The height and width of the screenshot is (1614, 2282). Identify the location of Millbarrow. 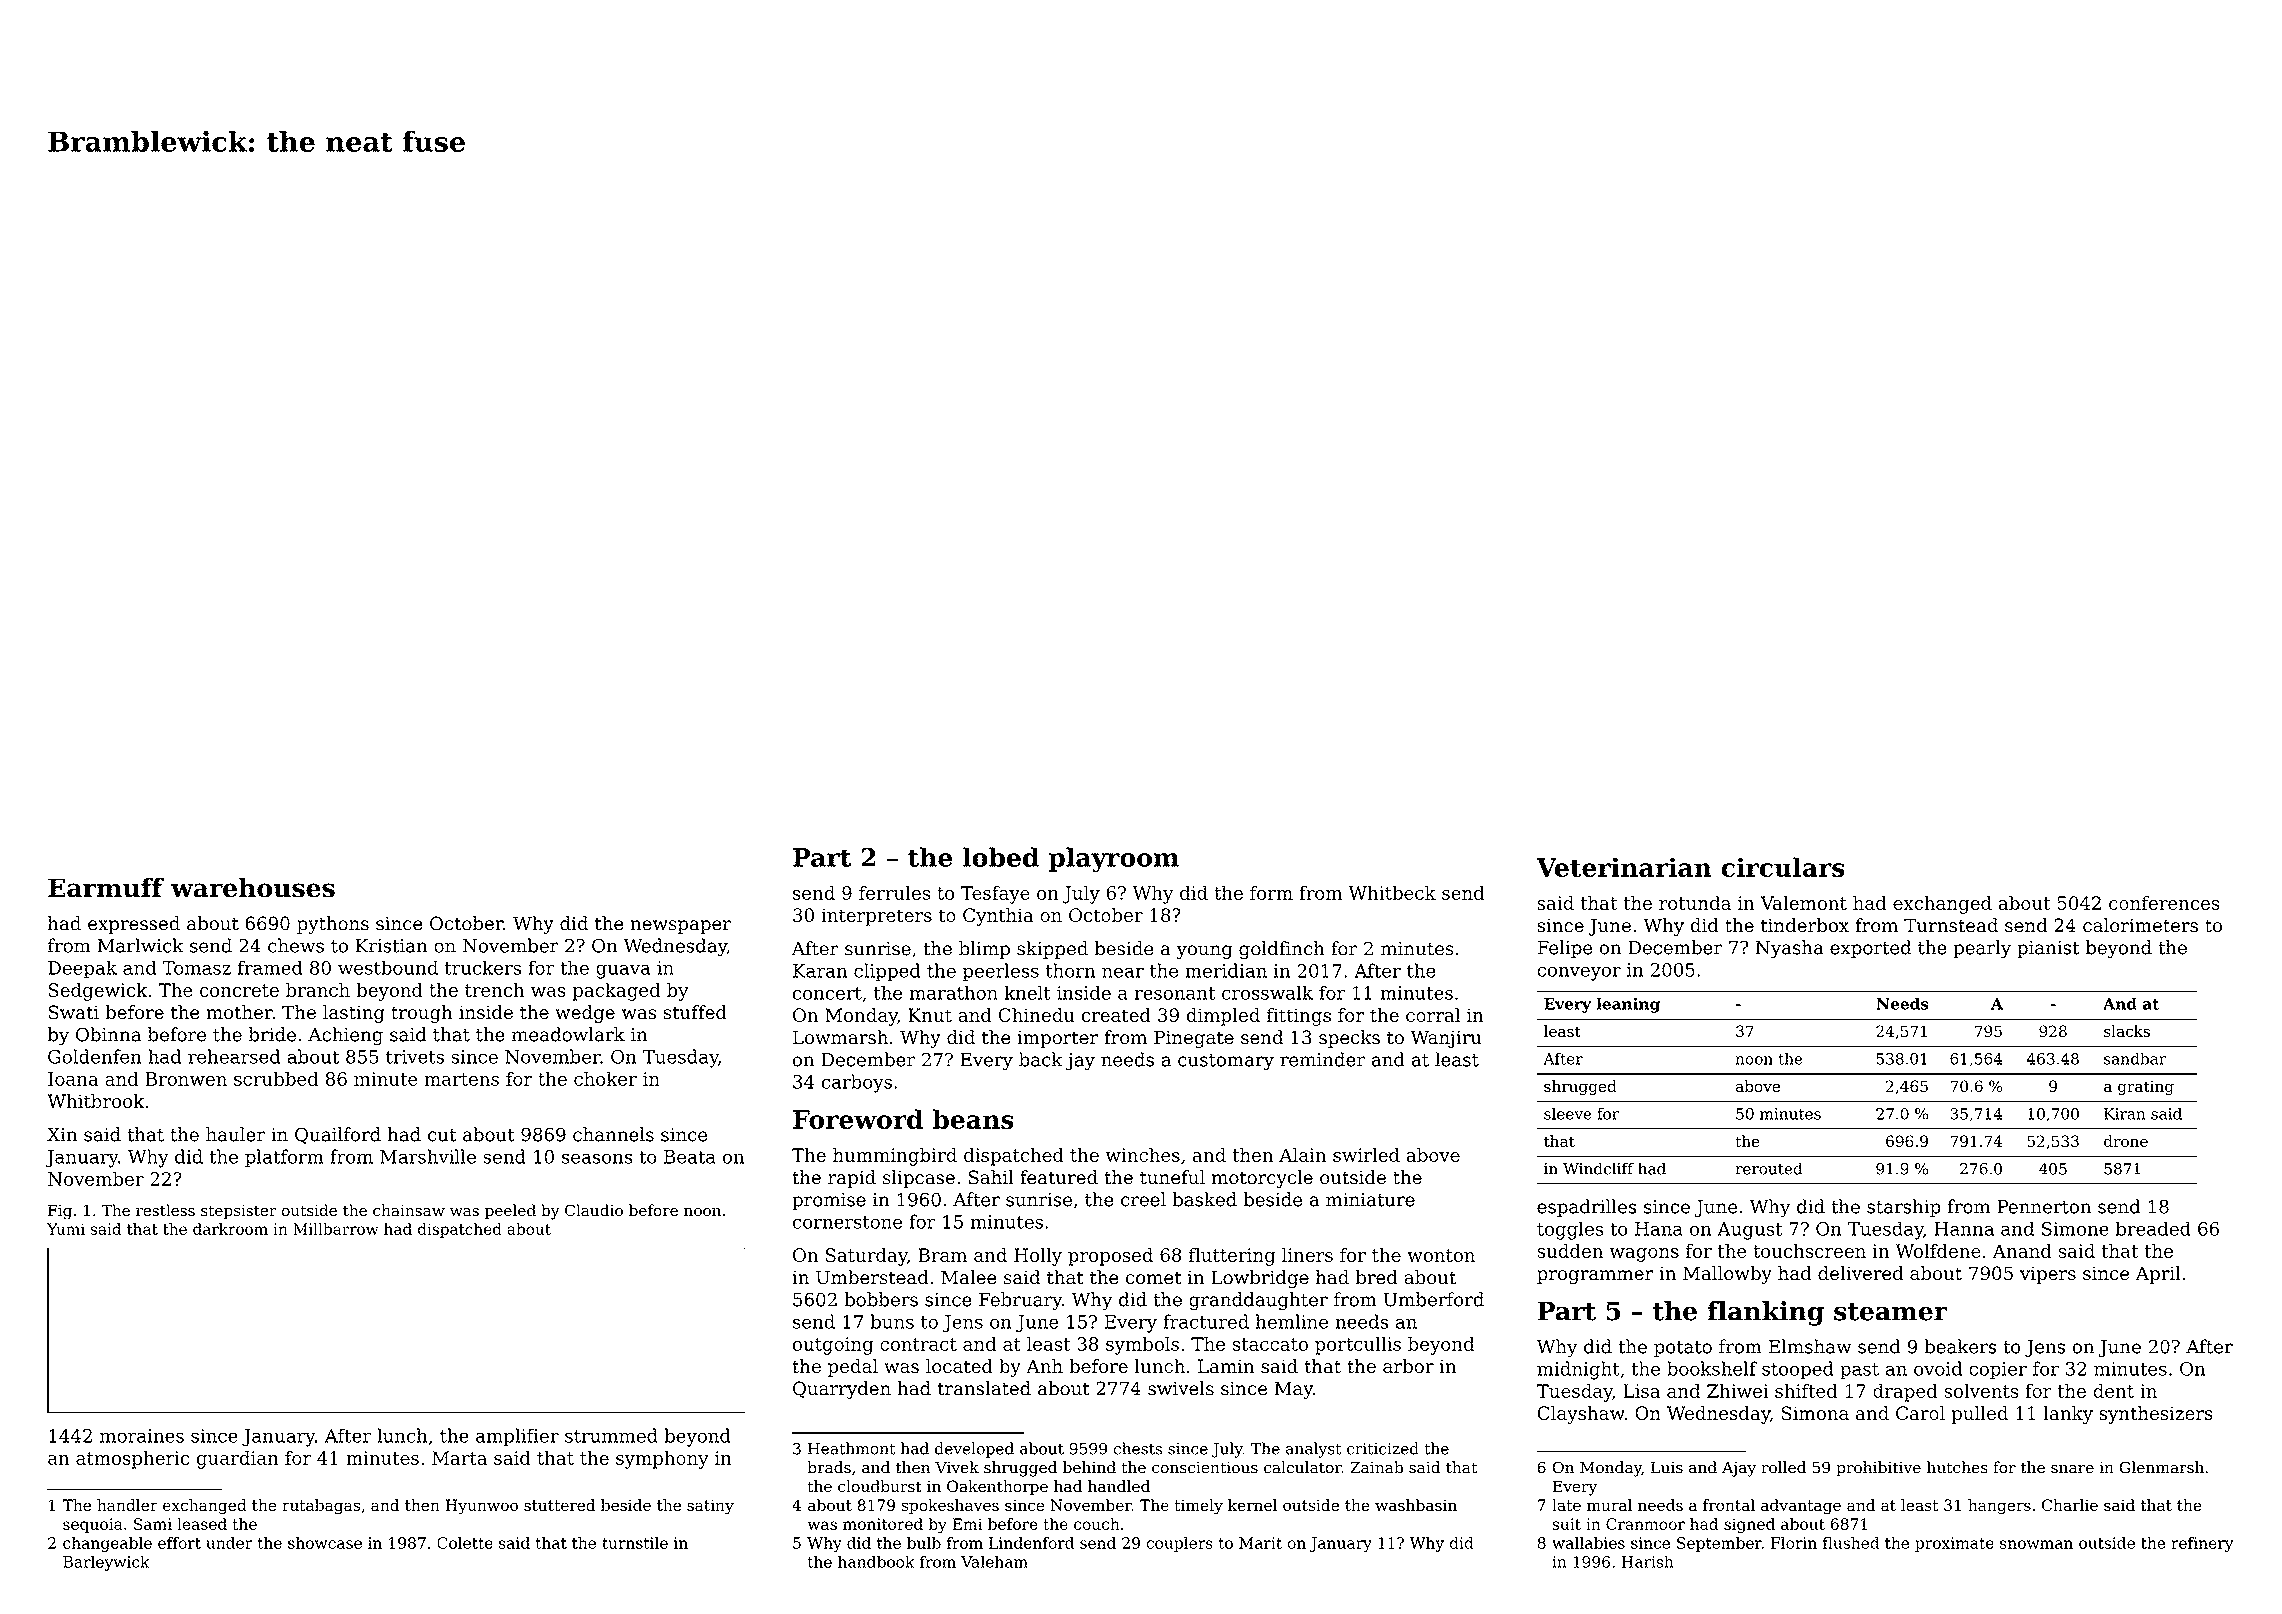
(336, 1229).
